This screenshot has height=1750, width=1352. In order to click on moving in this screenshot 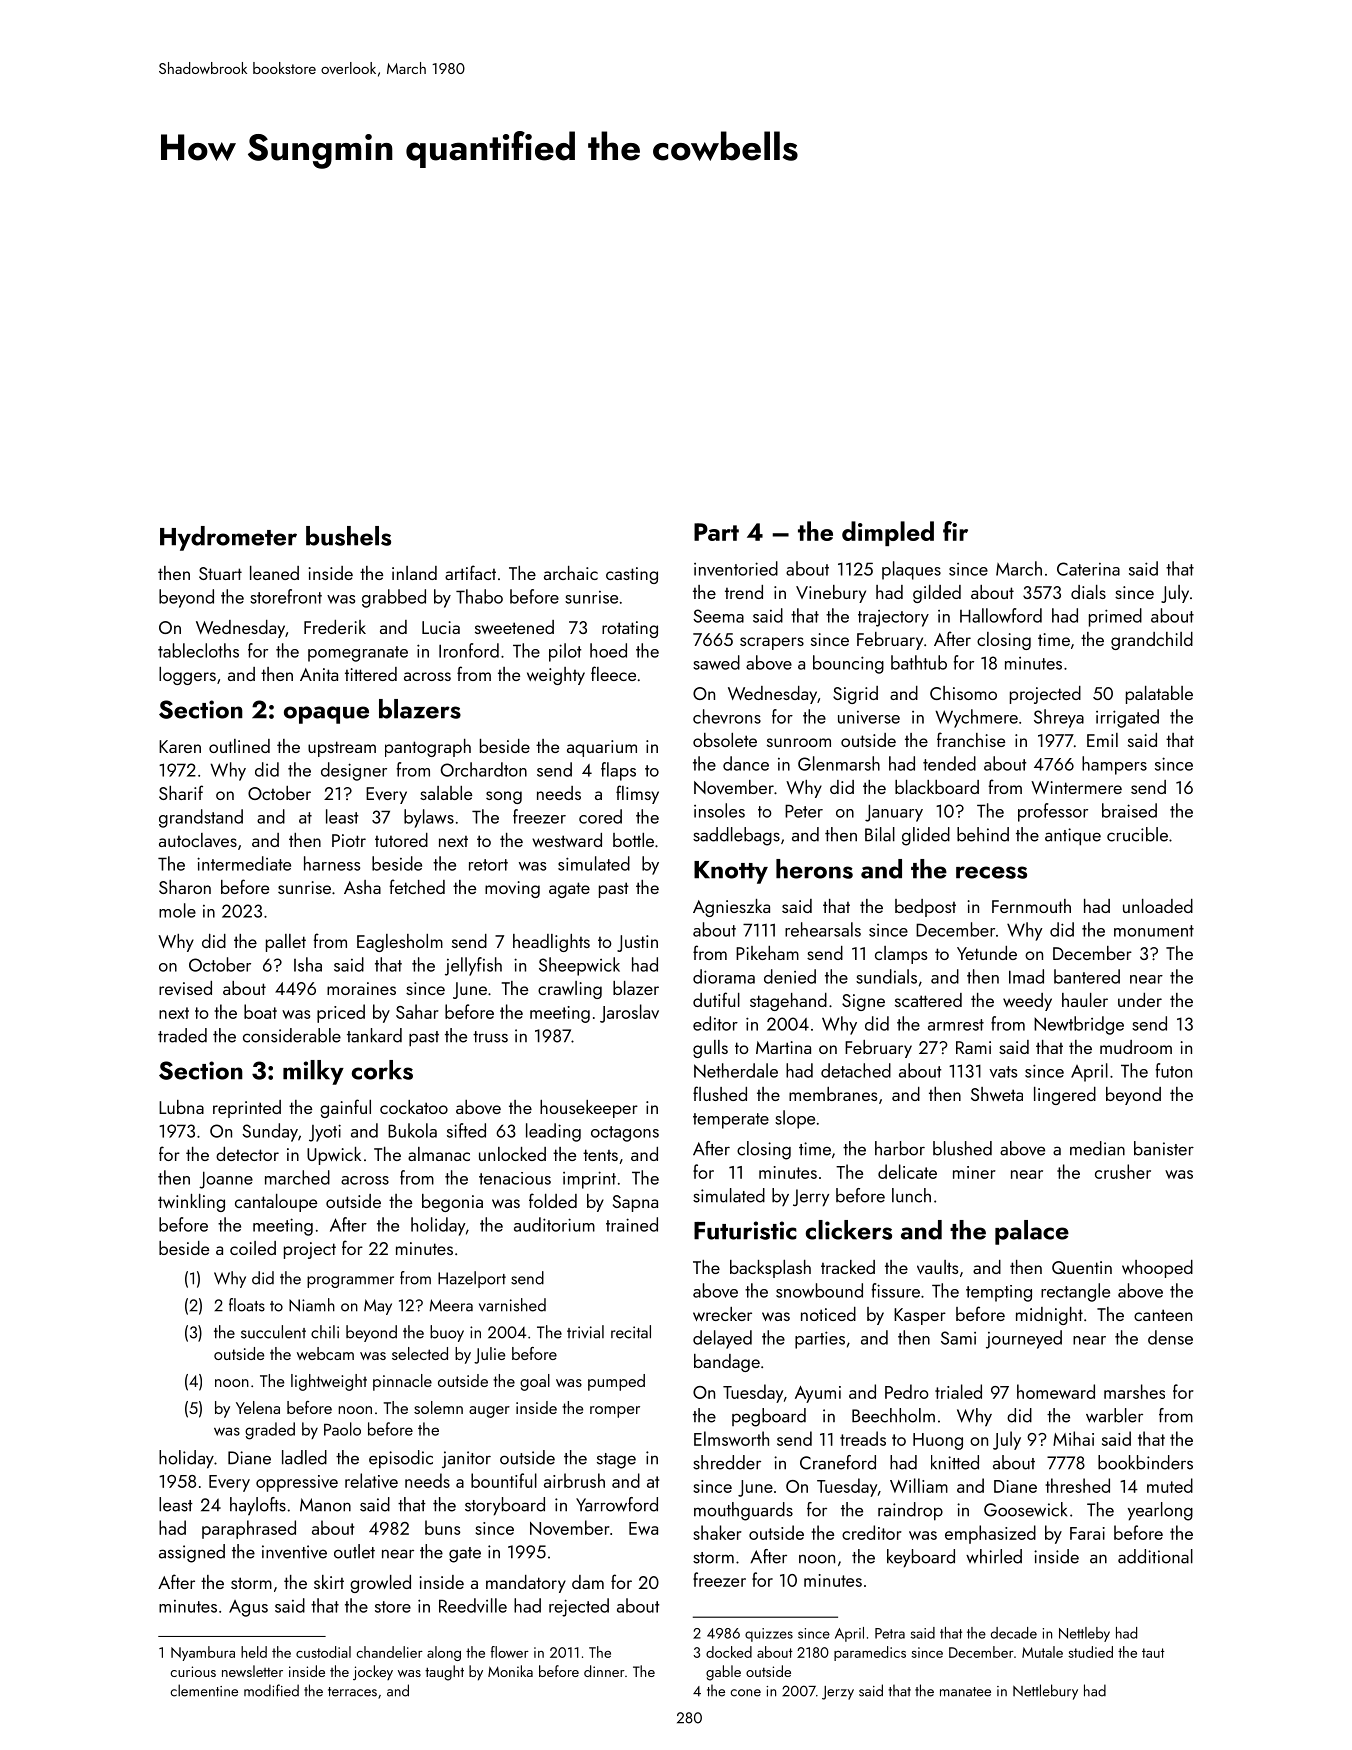, I will do `click(512, 889)`.
